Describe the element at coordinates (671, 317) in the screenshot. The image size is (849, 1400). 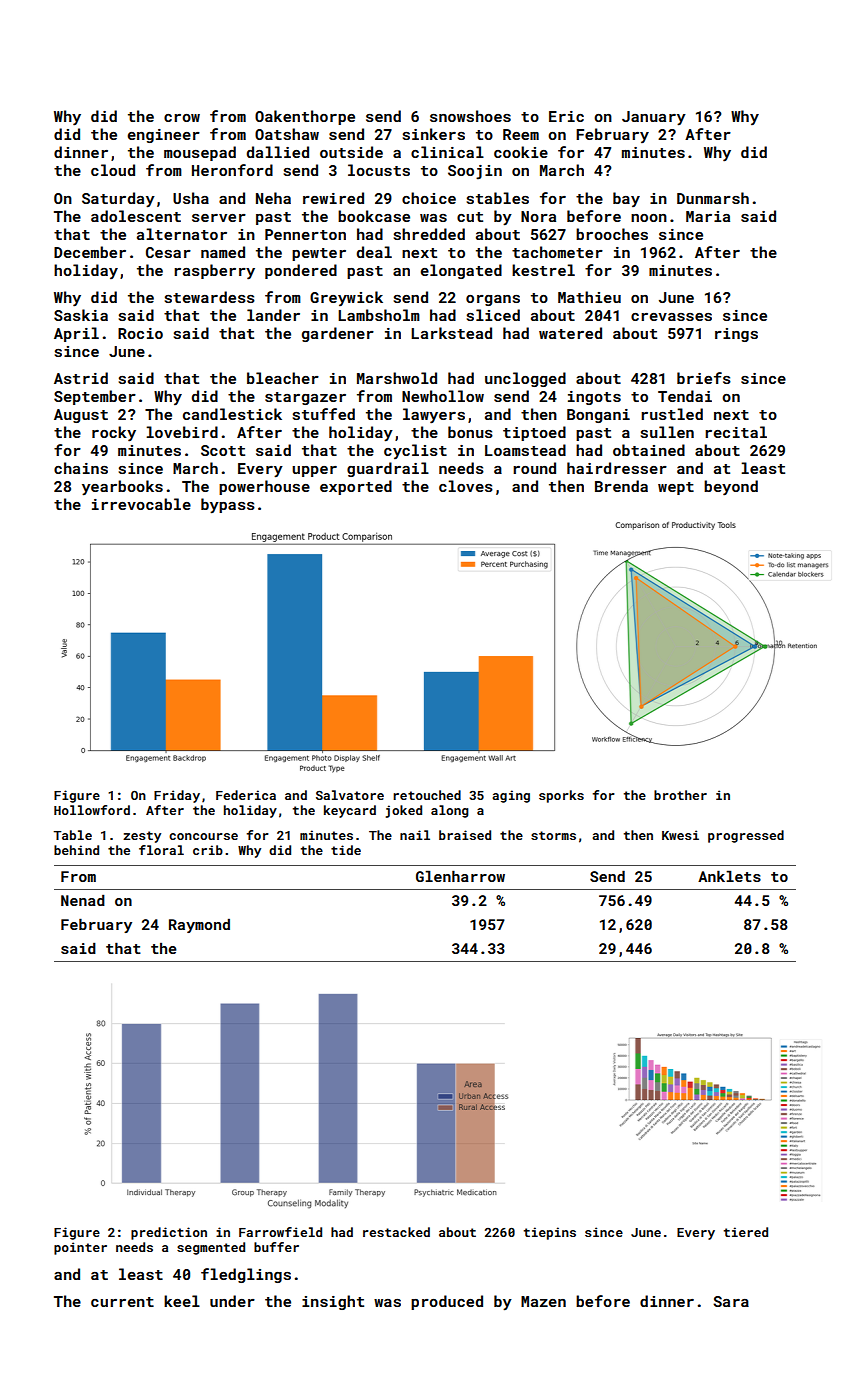
I see `crevasses` at that location.
